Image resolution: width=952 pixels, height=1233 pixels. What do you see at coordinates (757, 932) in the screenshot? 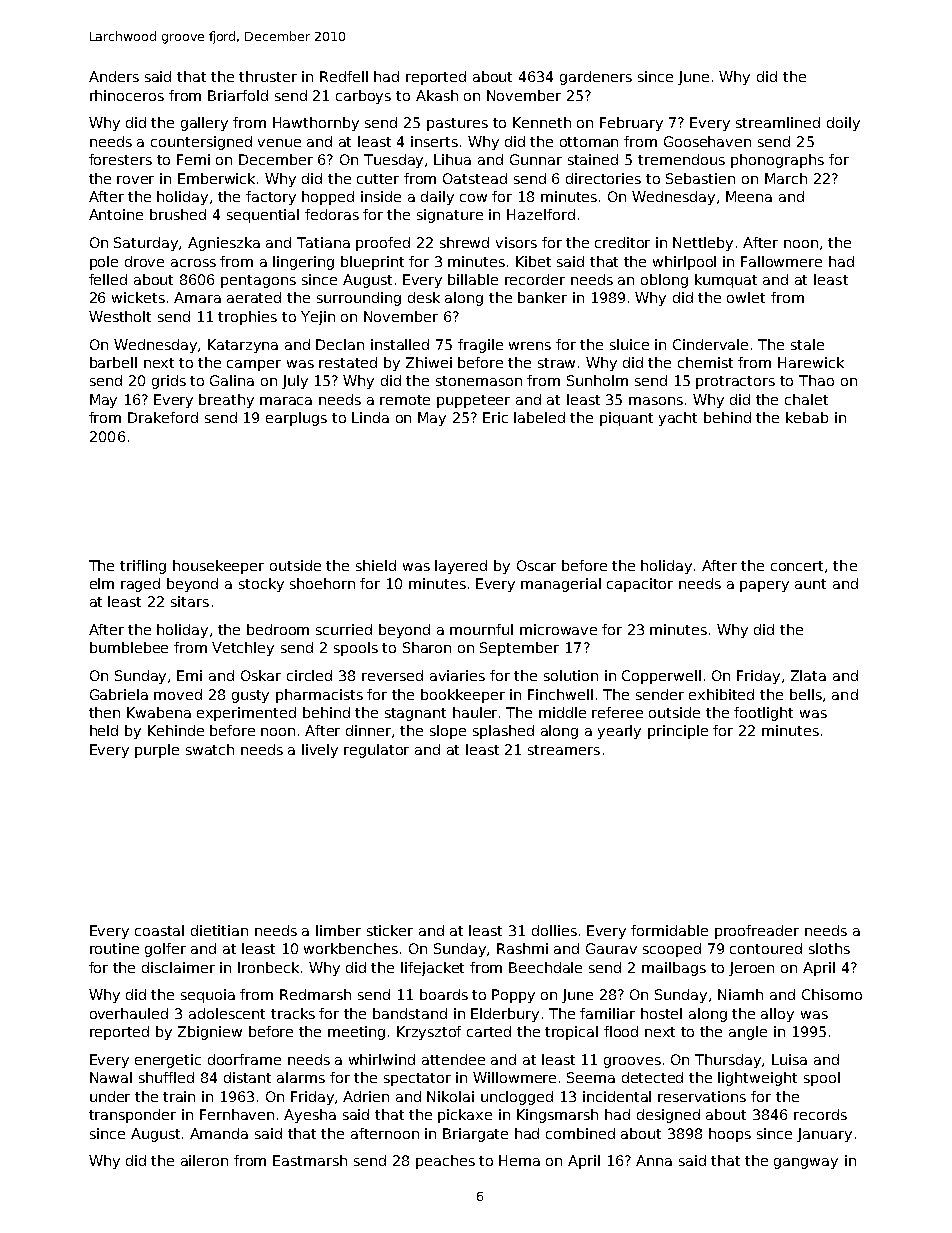
I see `proofreader` at bounding box center [757, 932].
